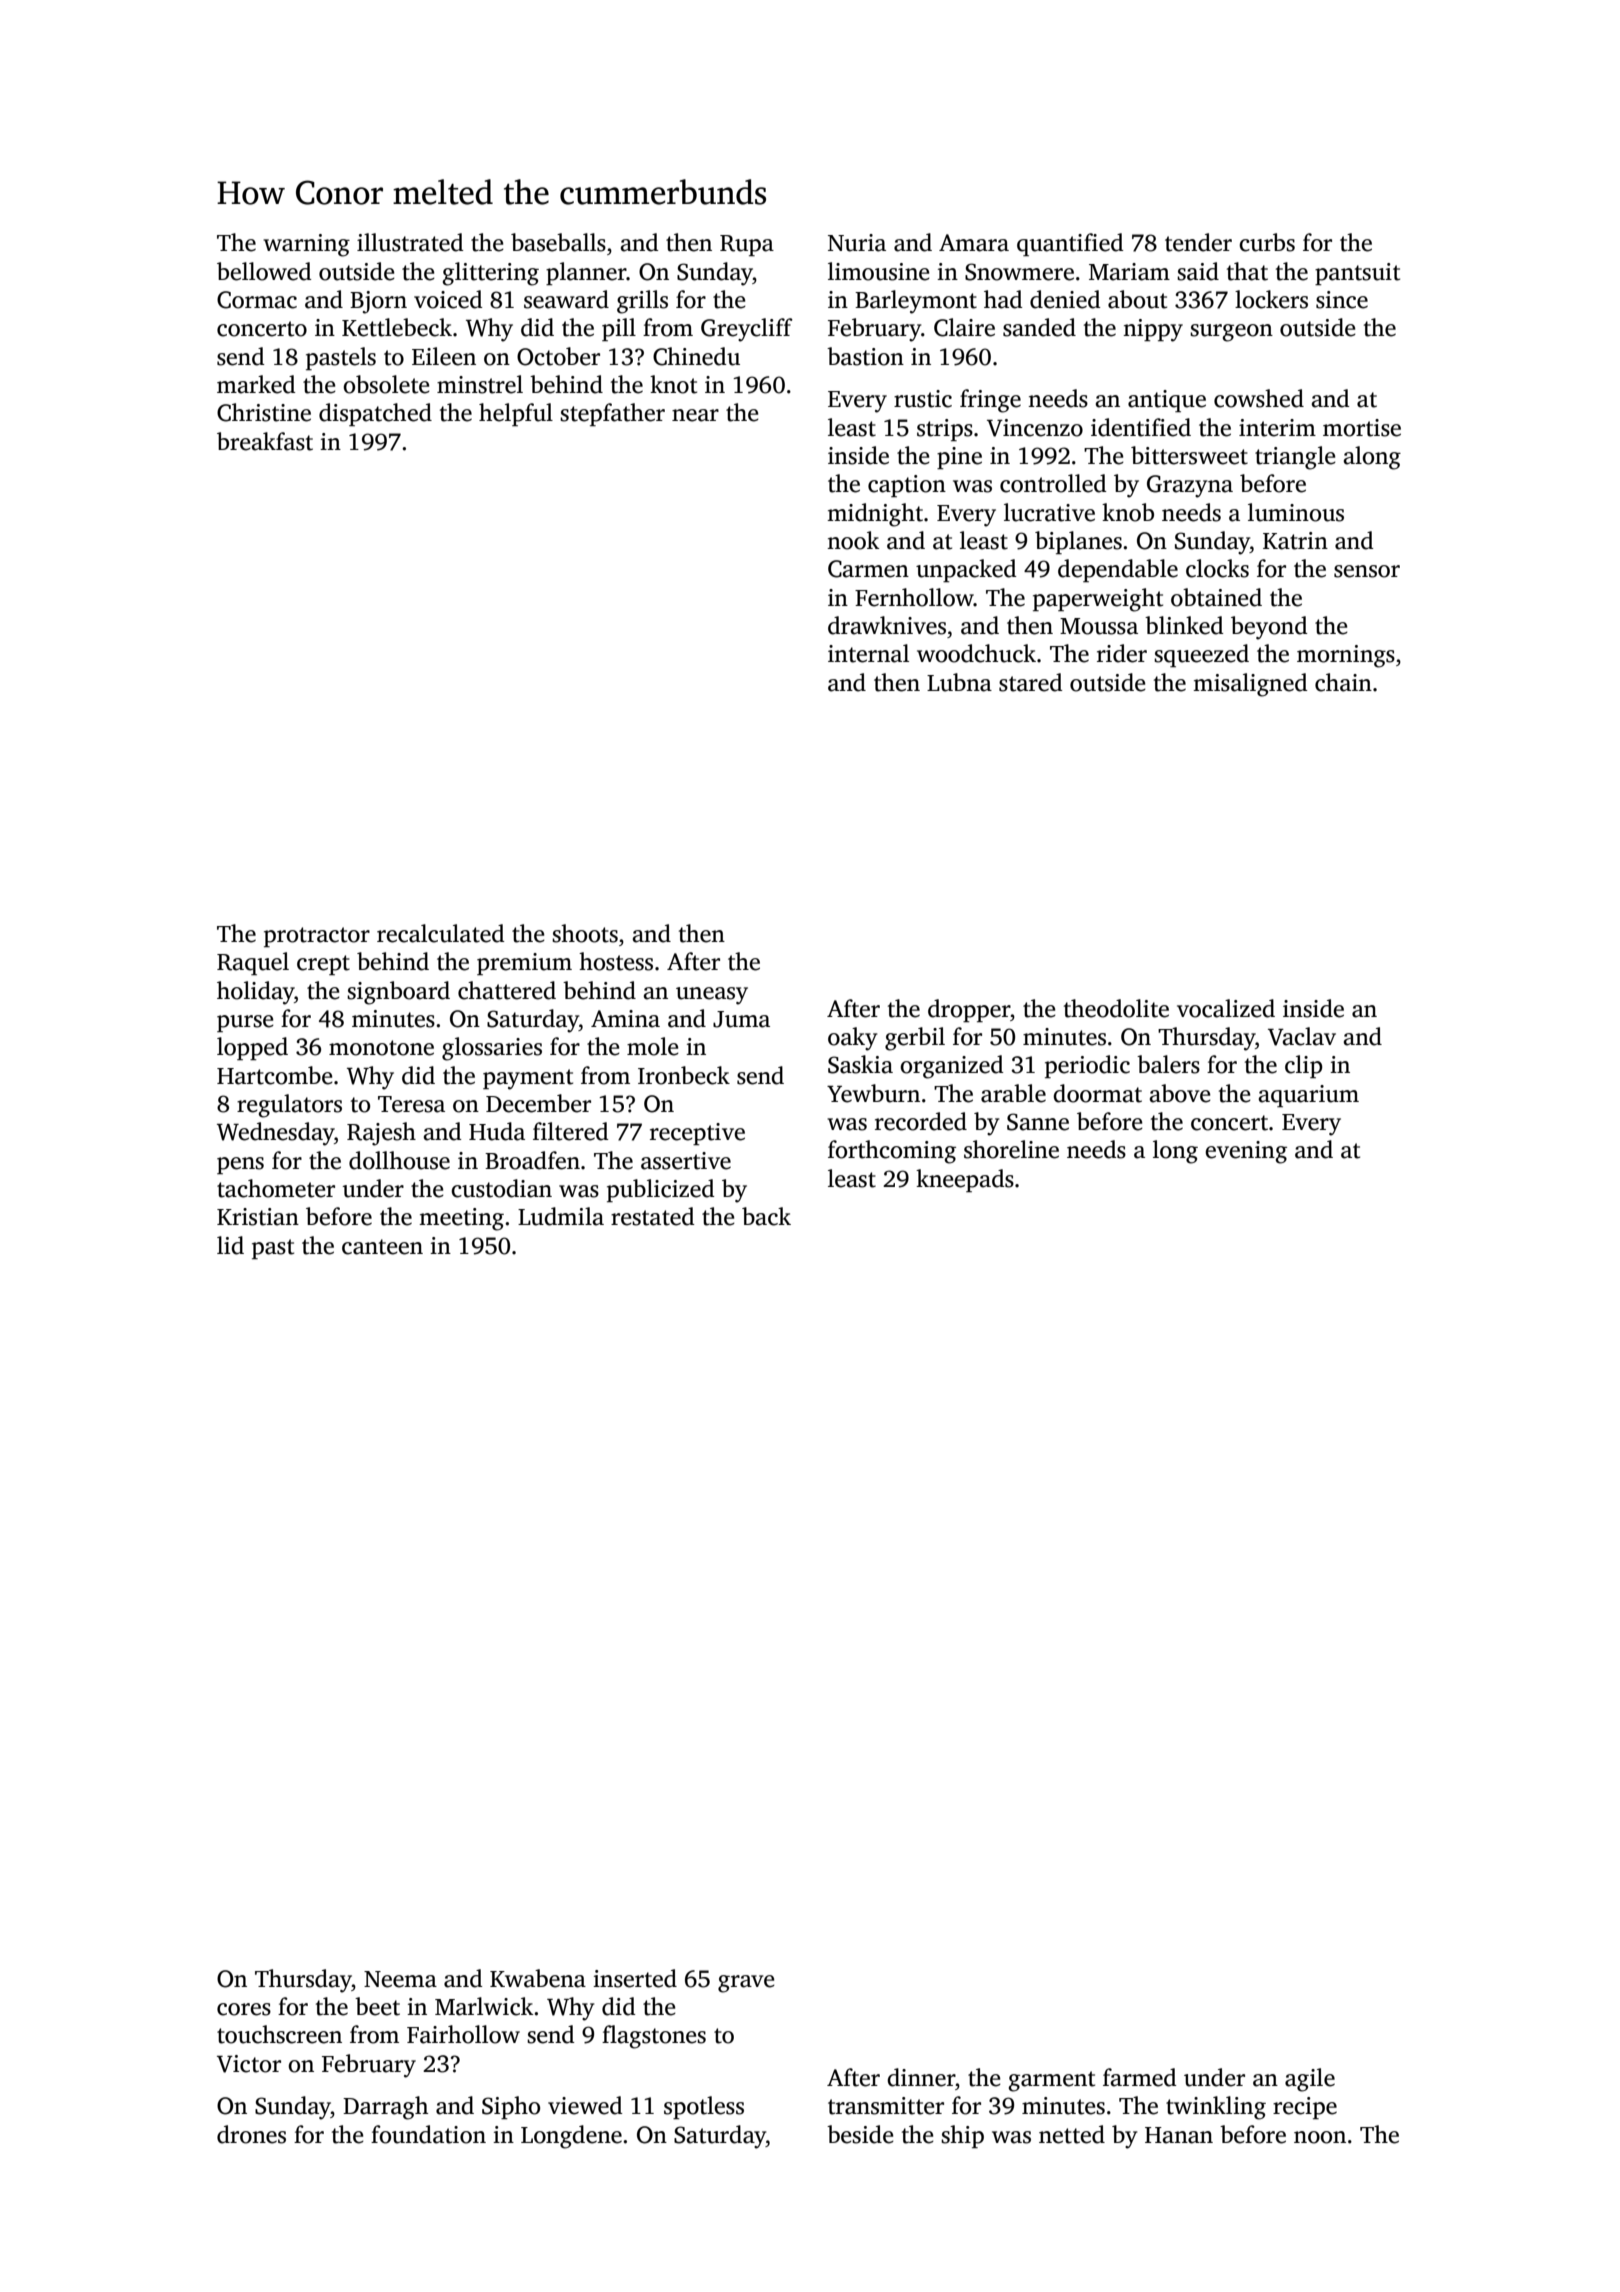 This screenshot has width=1620, height=2292. What do you see at coordinates (244, 2009) in the screenshot?
I see `cores` at bounding box center [244, 2009].
